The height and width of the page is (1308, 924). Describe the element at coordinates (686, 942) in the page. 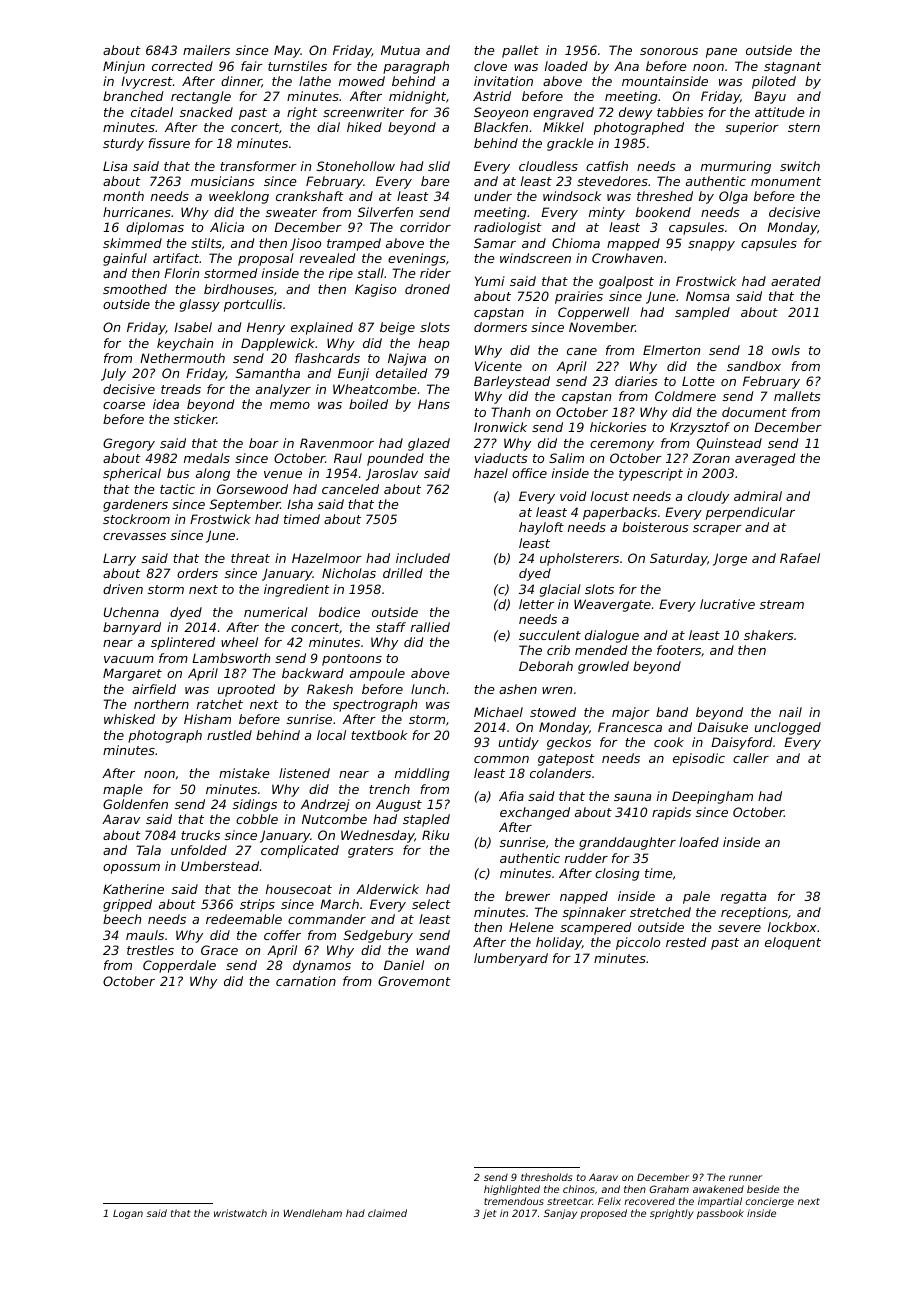

I see `rested` at that location.
